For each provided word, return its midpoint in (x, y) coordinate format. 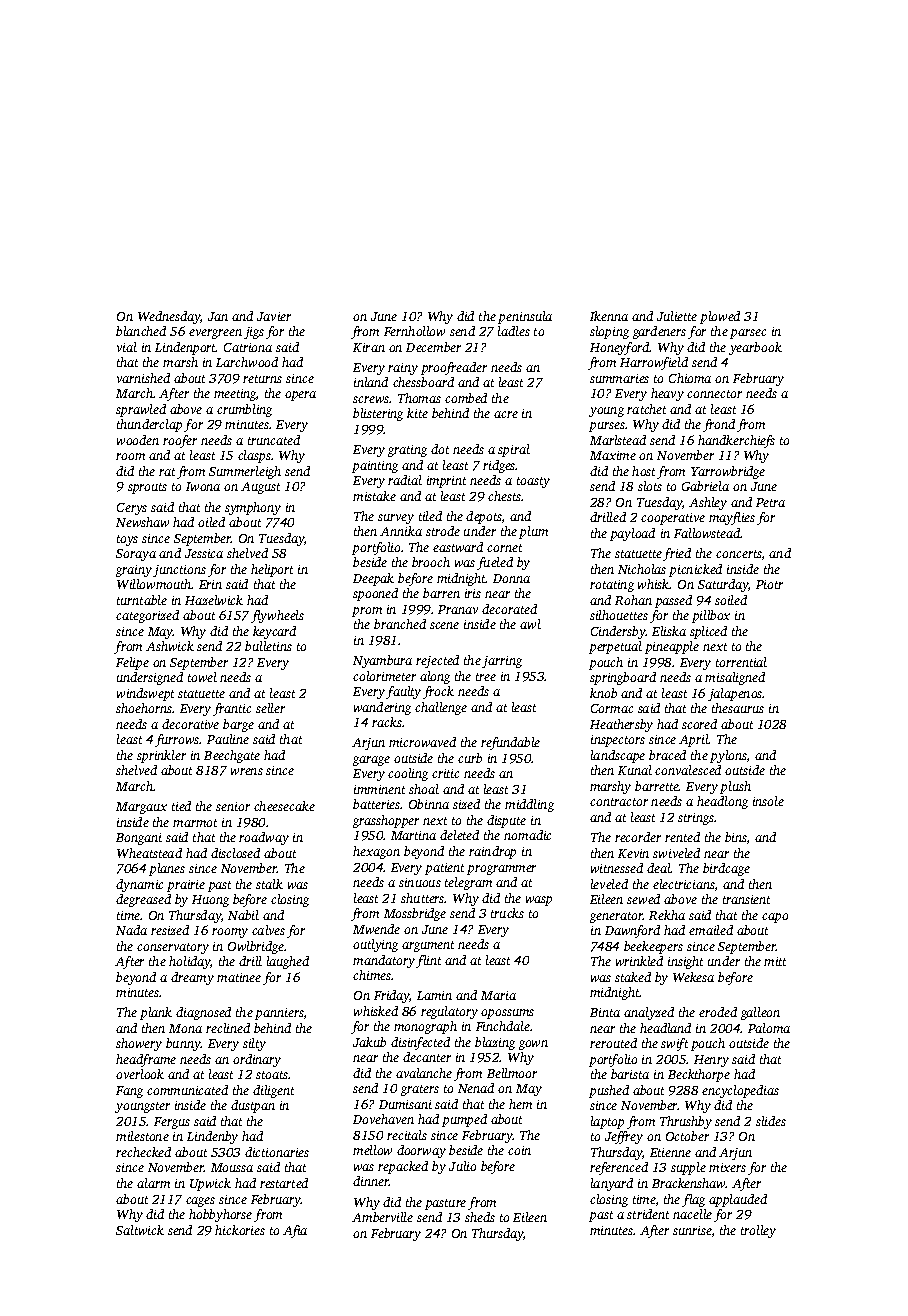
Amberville (382, 1217)
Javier (274, 316)
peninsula (525, 317)
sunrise (692, 1230)
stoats (272, 1075)
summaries (619, 378)
